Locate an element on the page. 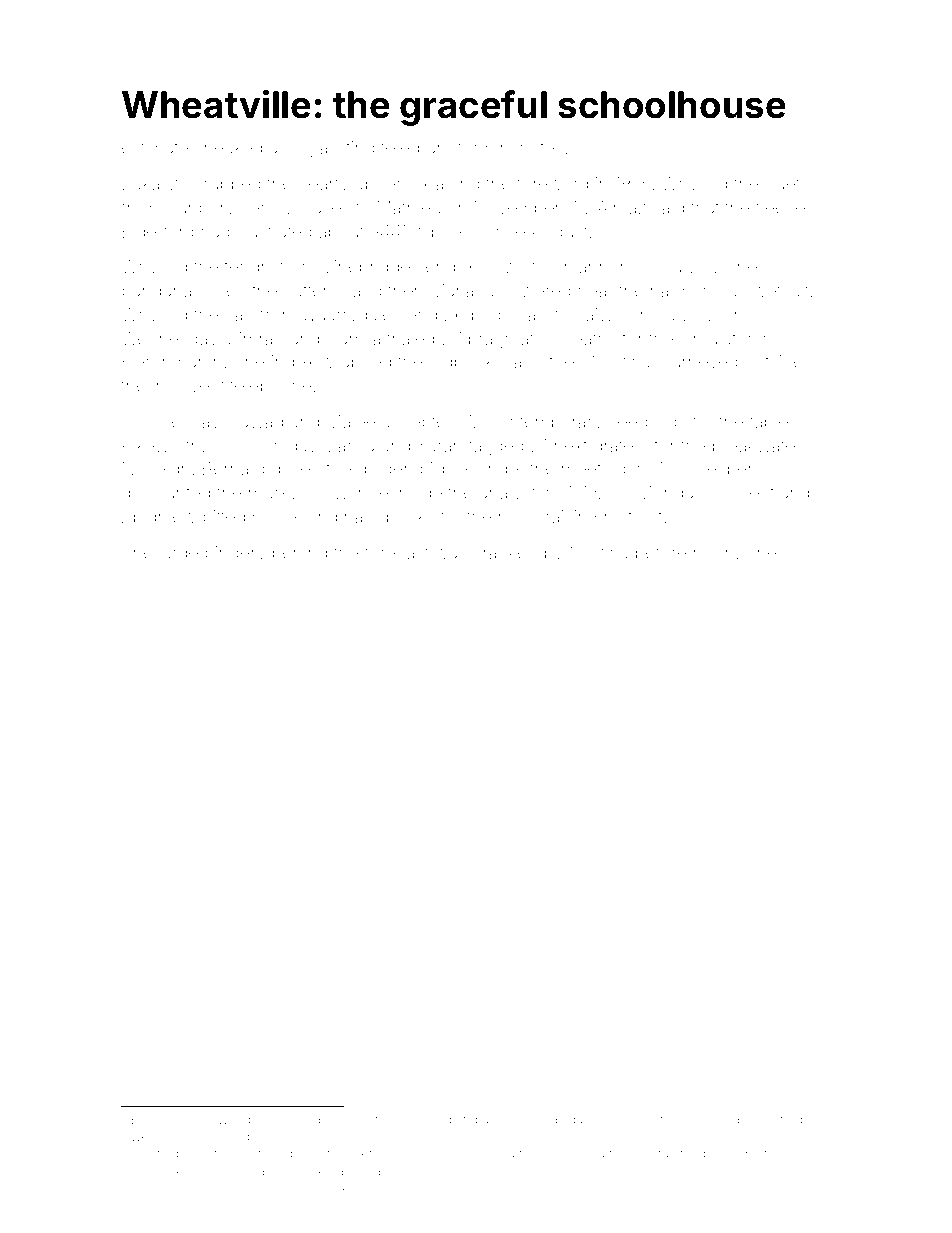  before is located at coordinates (661, 552).
